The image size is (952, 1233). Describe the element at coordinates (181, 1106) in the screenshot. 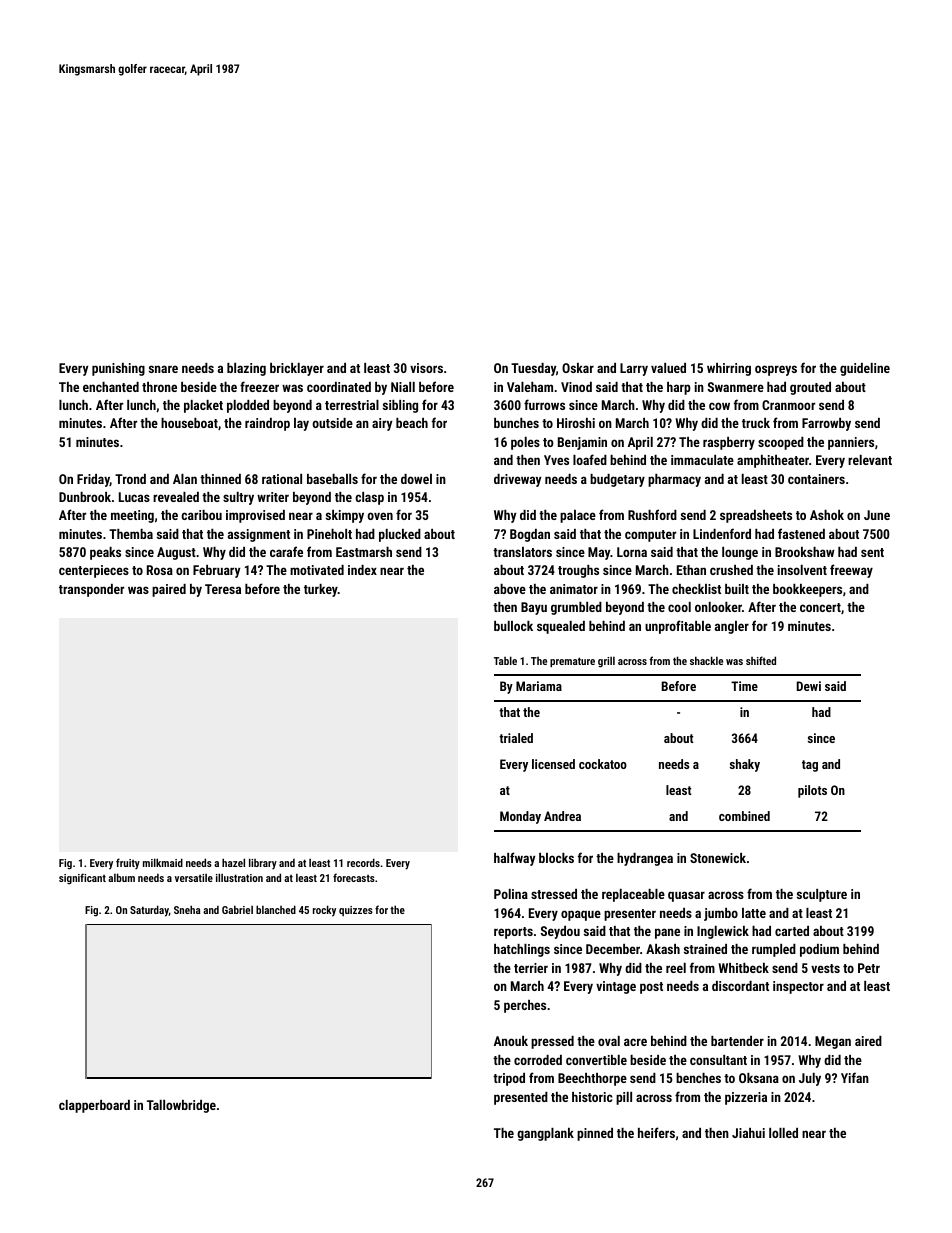

I see `Tallowbridge` at that location.
